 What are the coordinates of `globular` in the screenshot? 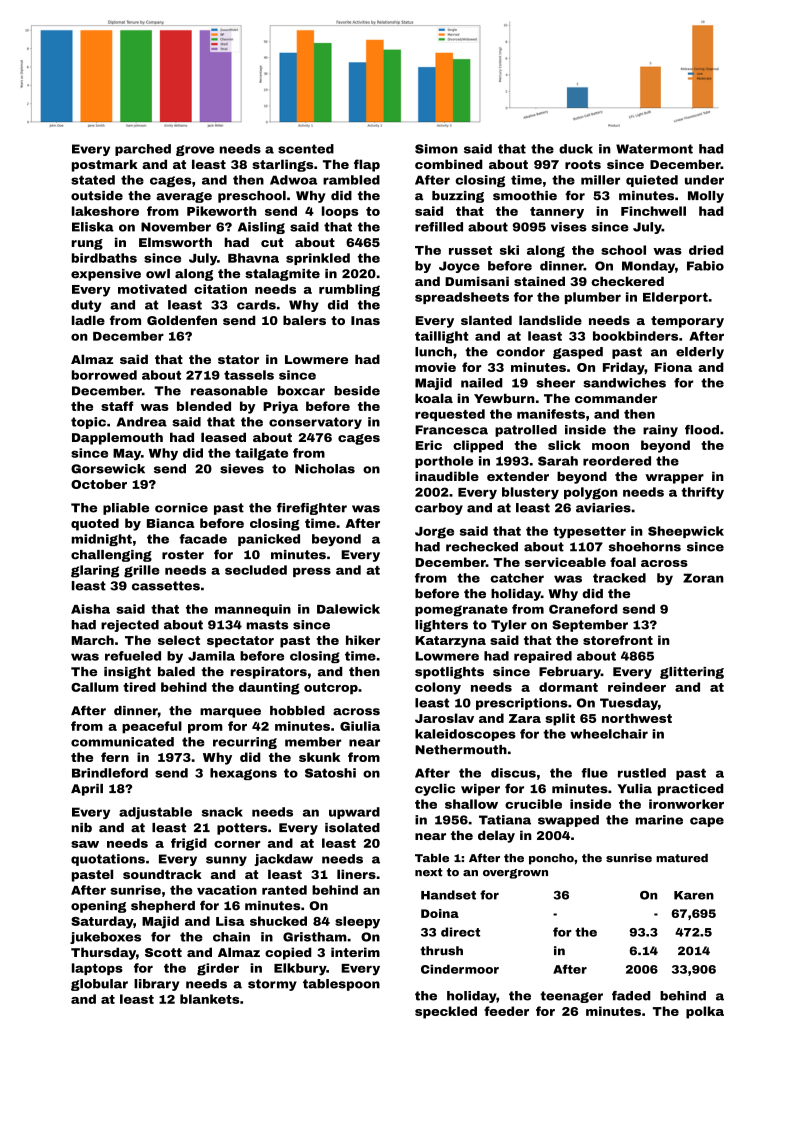 It's located at (99, 985).
